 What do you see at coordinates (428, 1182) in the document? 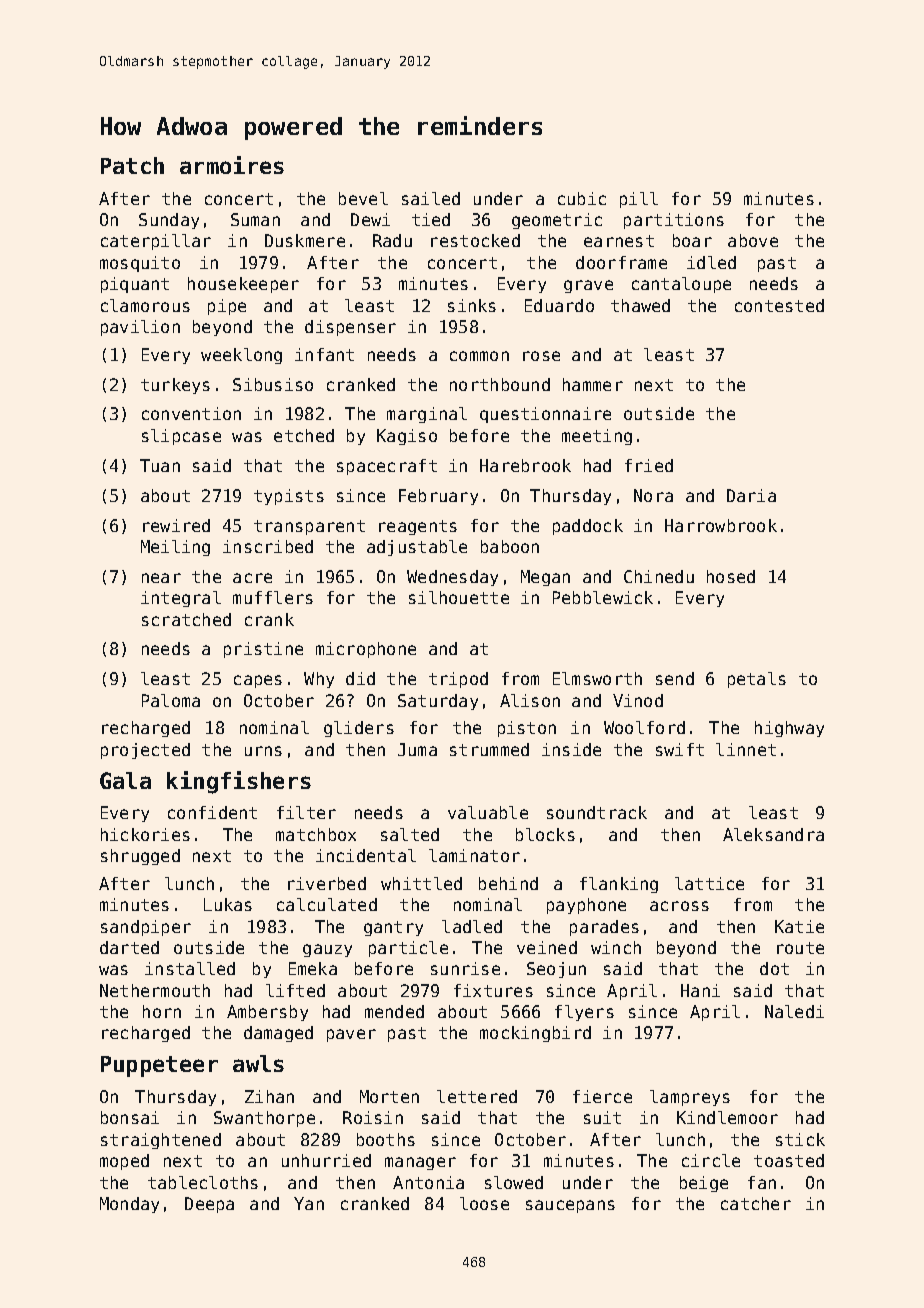
I see `Antonia` at bounding box center [428, 1182].
